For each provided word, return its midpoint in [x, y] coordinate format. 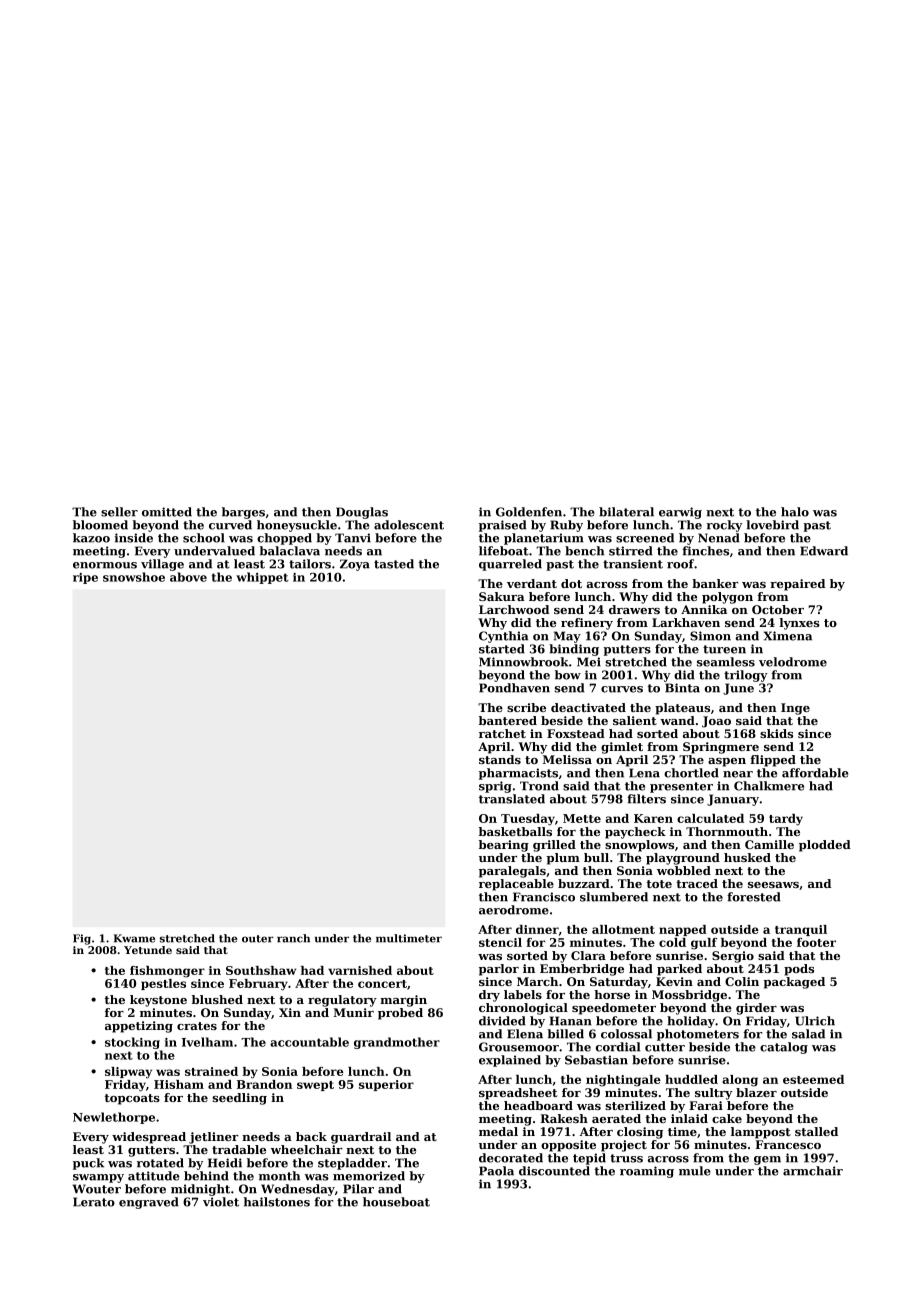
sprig [495, 787]
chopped [284, 539]
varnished [360, 970]
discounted [554, 1171]
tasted [394, 564]
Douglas [362, 513]
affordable [815, 773]
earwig [680, 513]
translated [512, 799]
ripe [85, 578]
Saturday [619, 983]
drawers [634, 609]
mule [695, 1171]
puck [88, 1164]
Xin [290, 1012]
